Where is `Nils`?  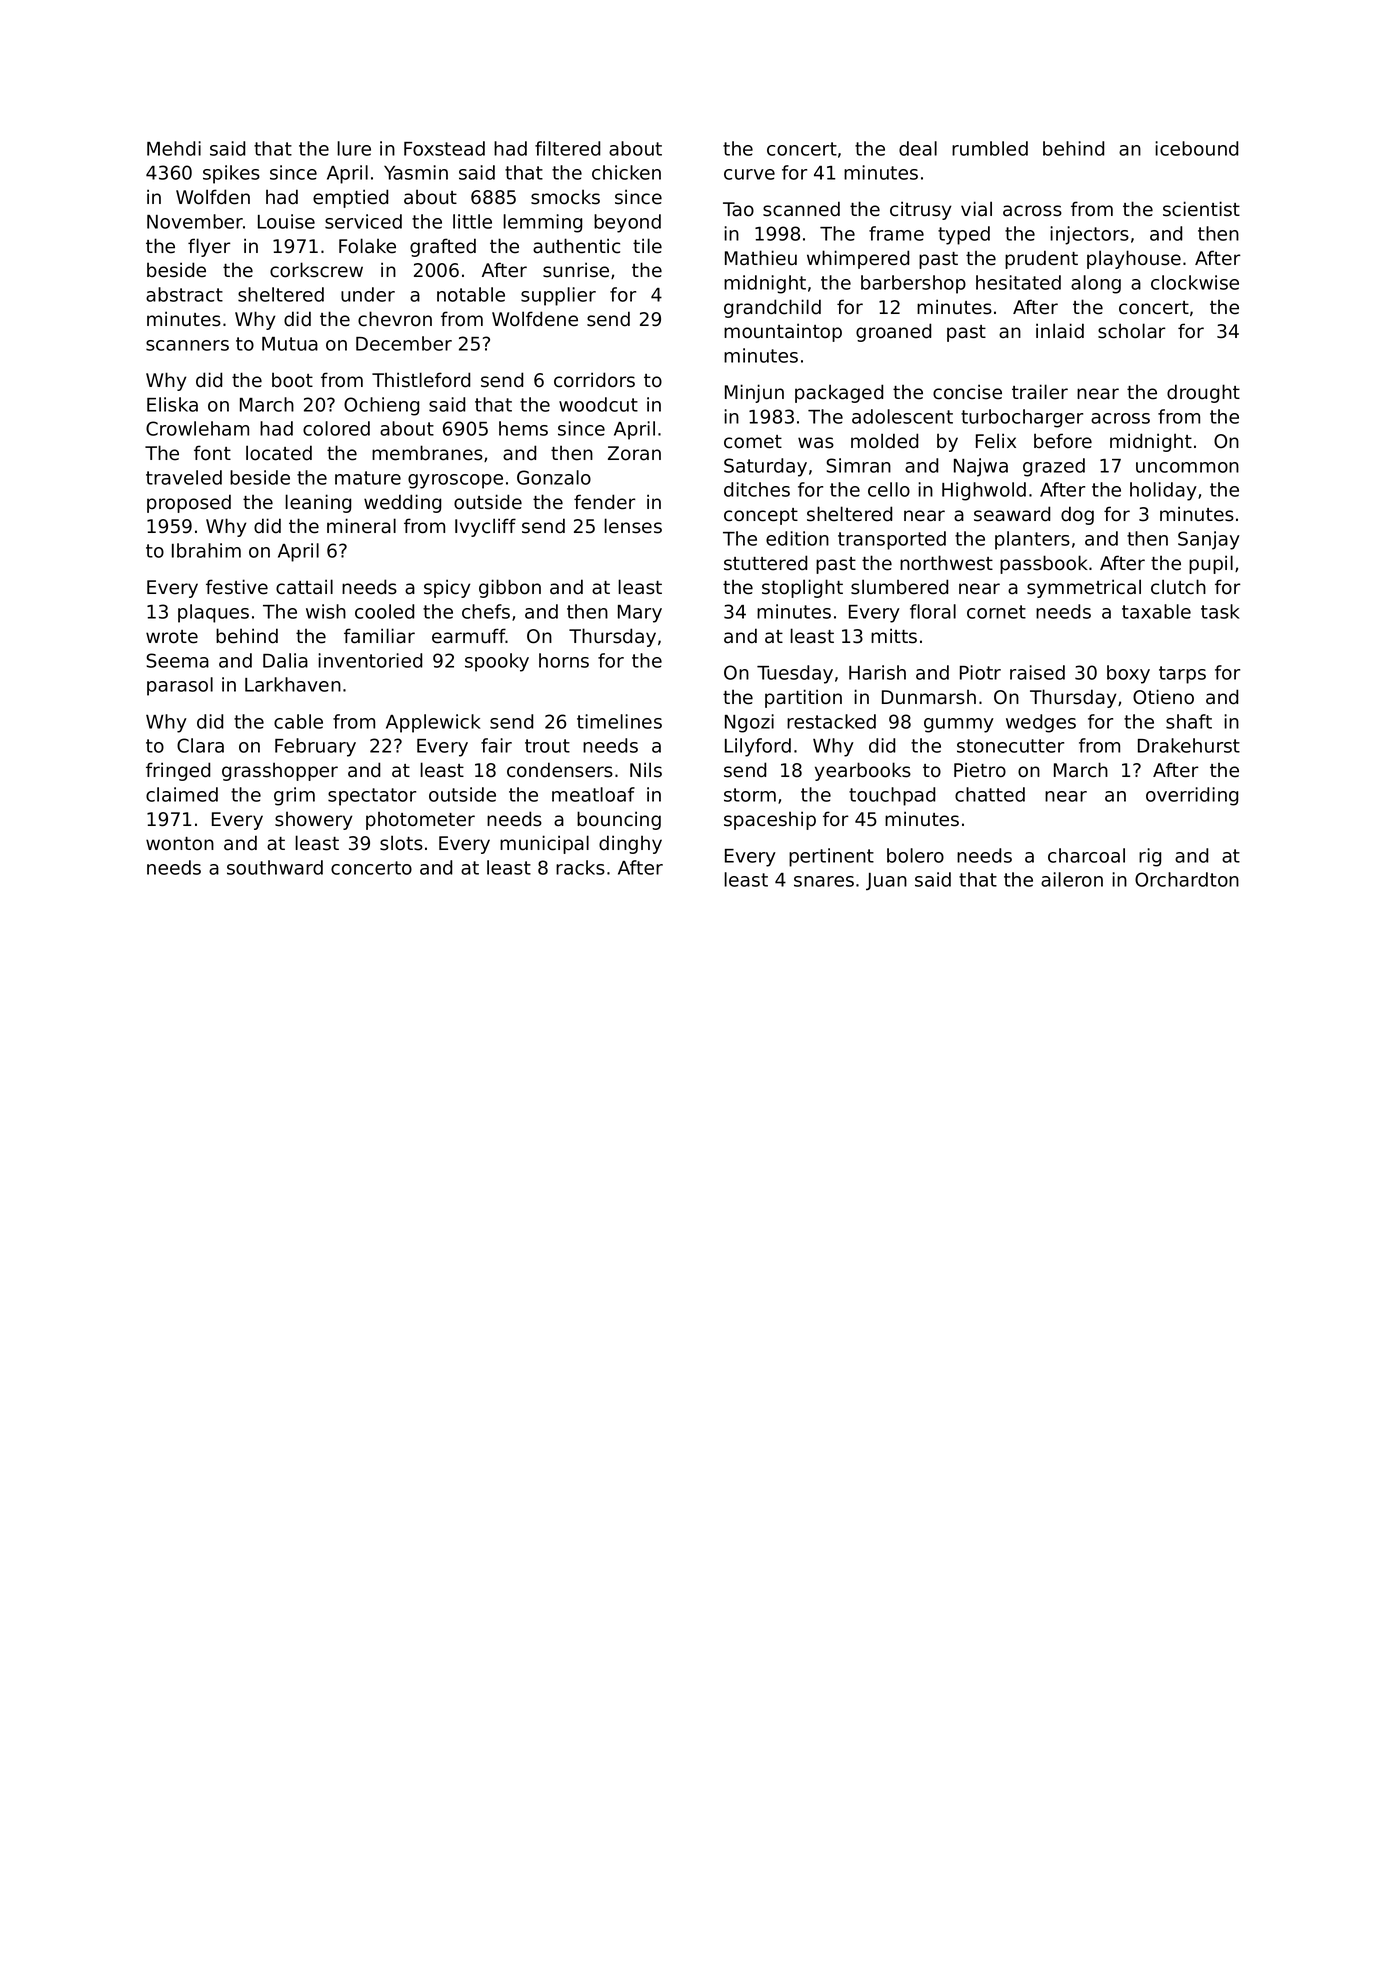 Nils is located at coordinates (646, 770).
